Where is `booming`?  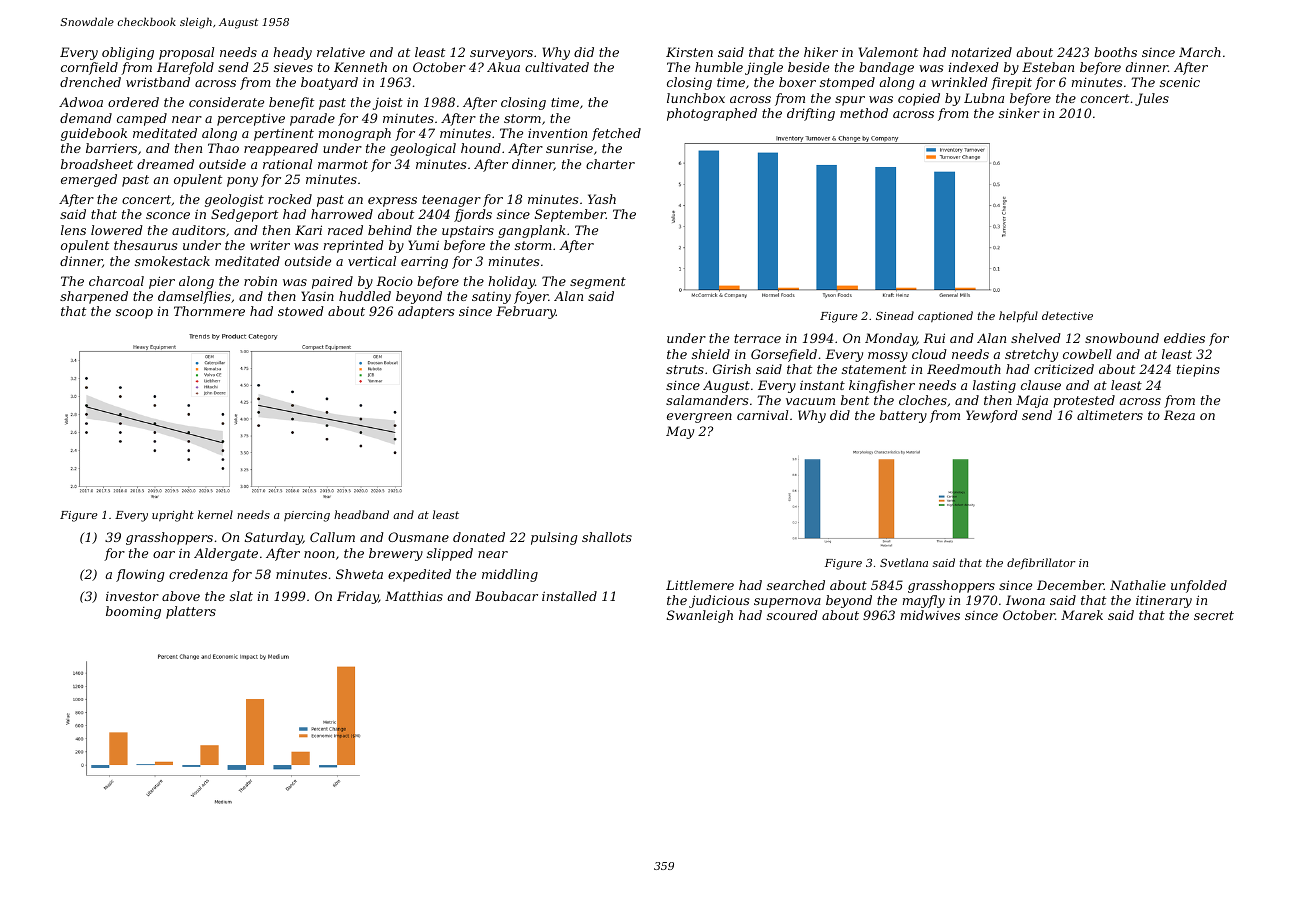 booming is located at coordinates (133, 612).
